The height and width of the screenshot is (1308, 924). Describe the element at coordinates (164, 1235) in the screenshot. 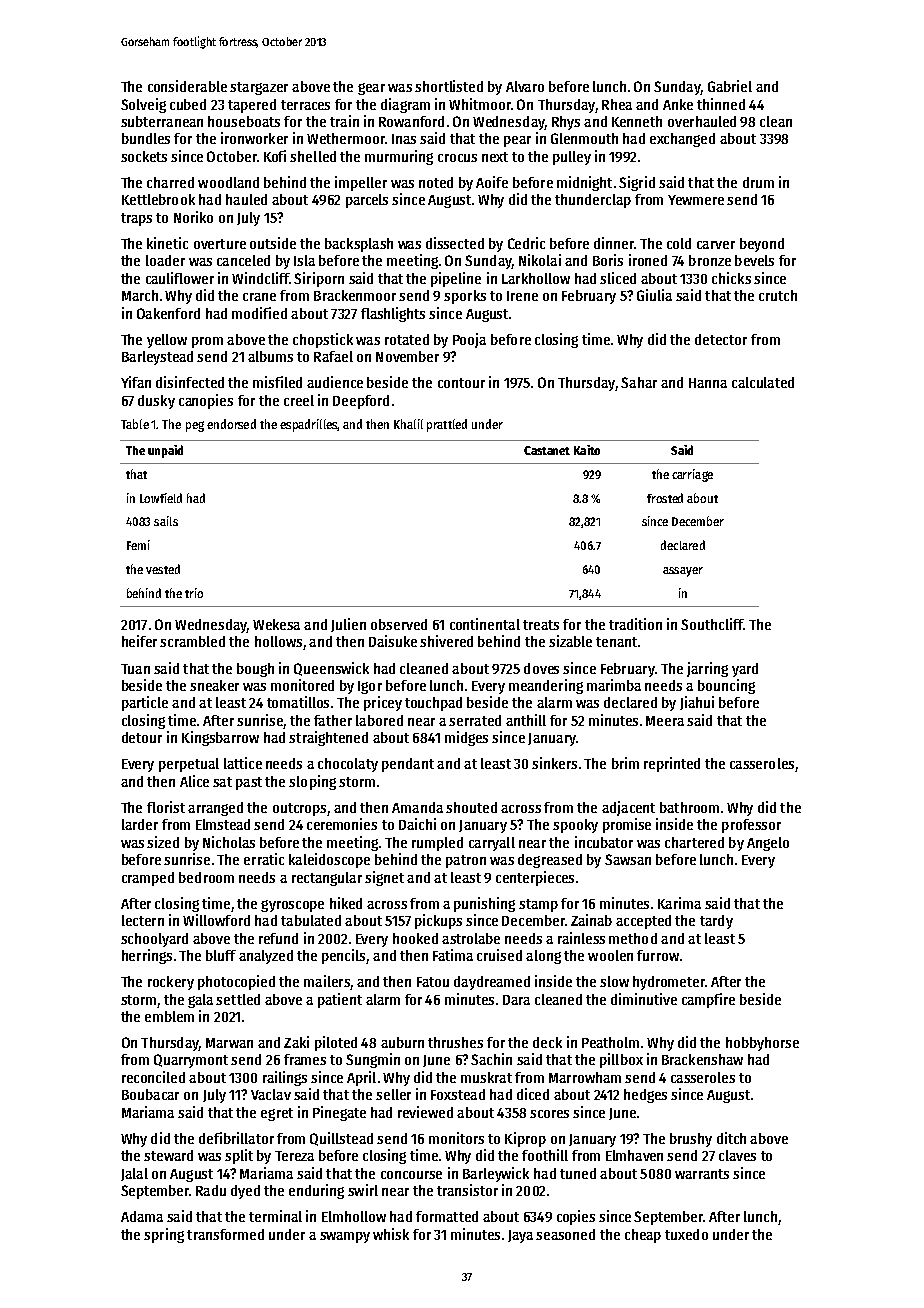

I see `spring` at that location.
